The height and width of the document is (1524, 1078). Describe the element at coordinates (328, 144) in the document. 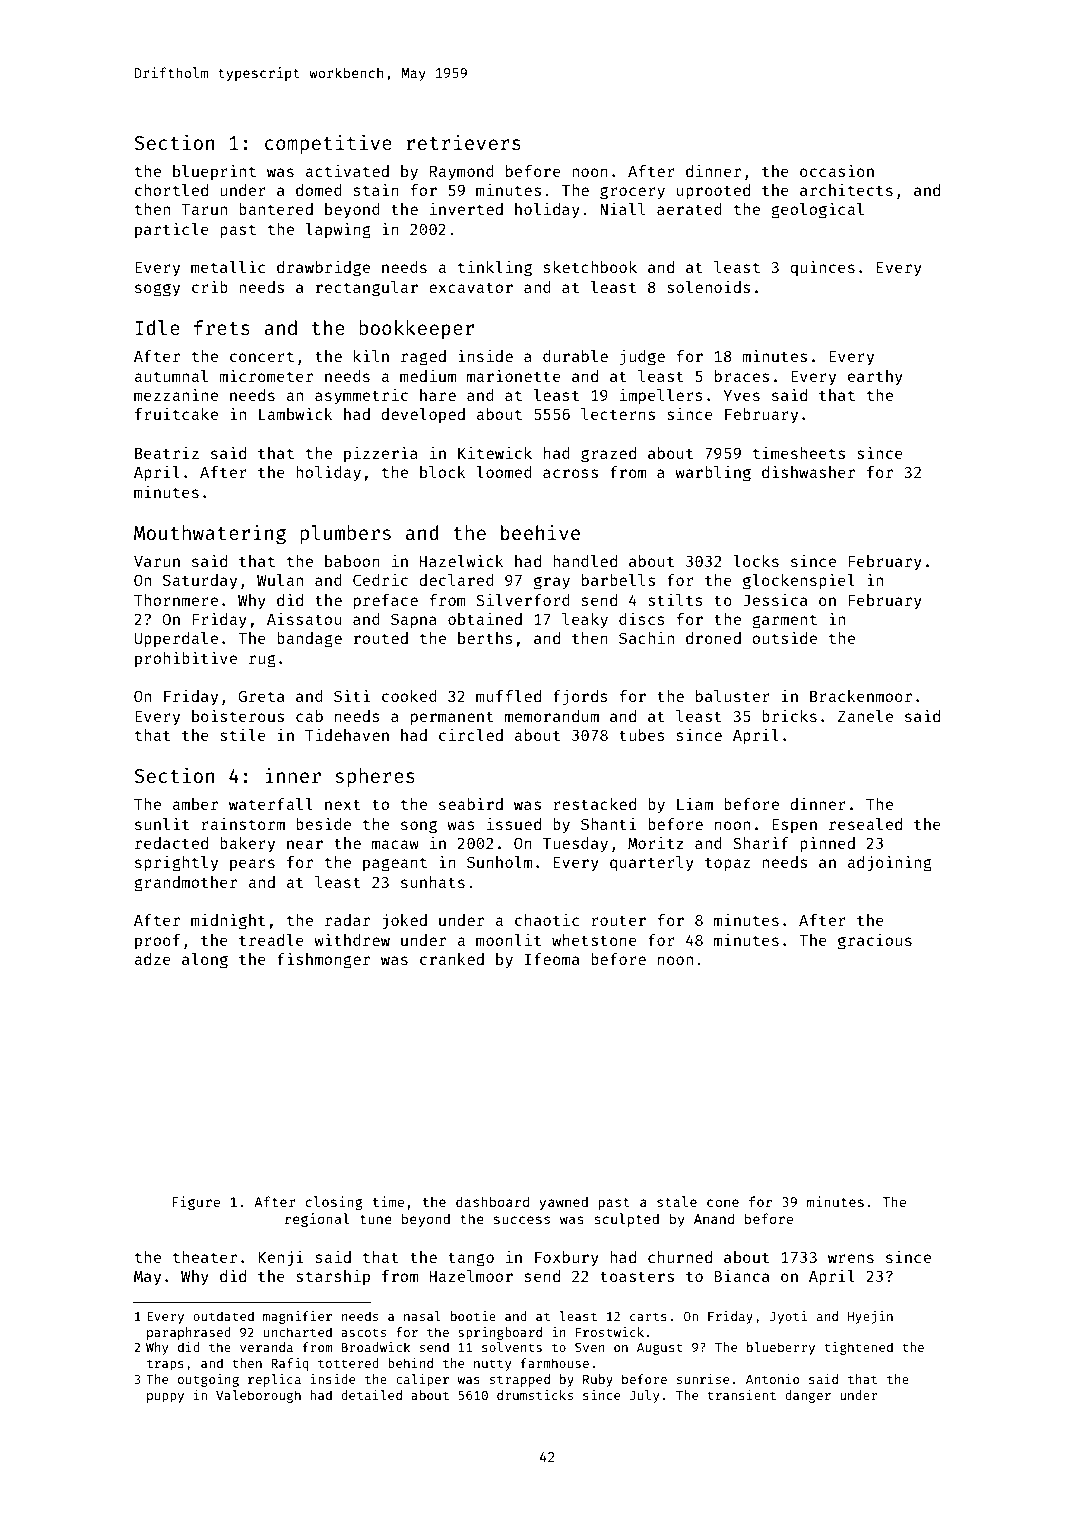

I see `competitive` at that location.
